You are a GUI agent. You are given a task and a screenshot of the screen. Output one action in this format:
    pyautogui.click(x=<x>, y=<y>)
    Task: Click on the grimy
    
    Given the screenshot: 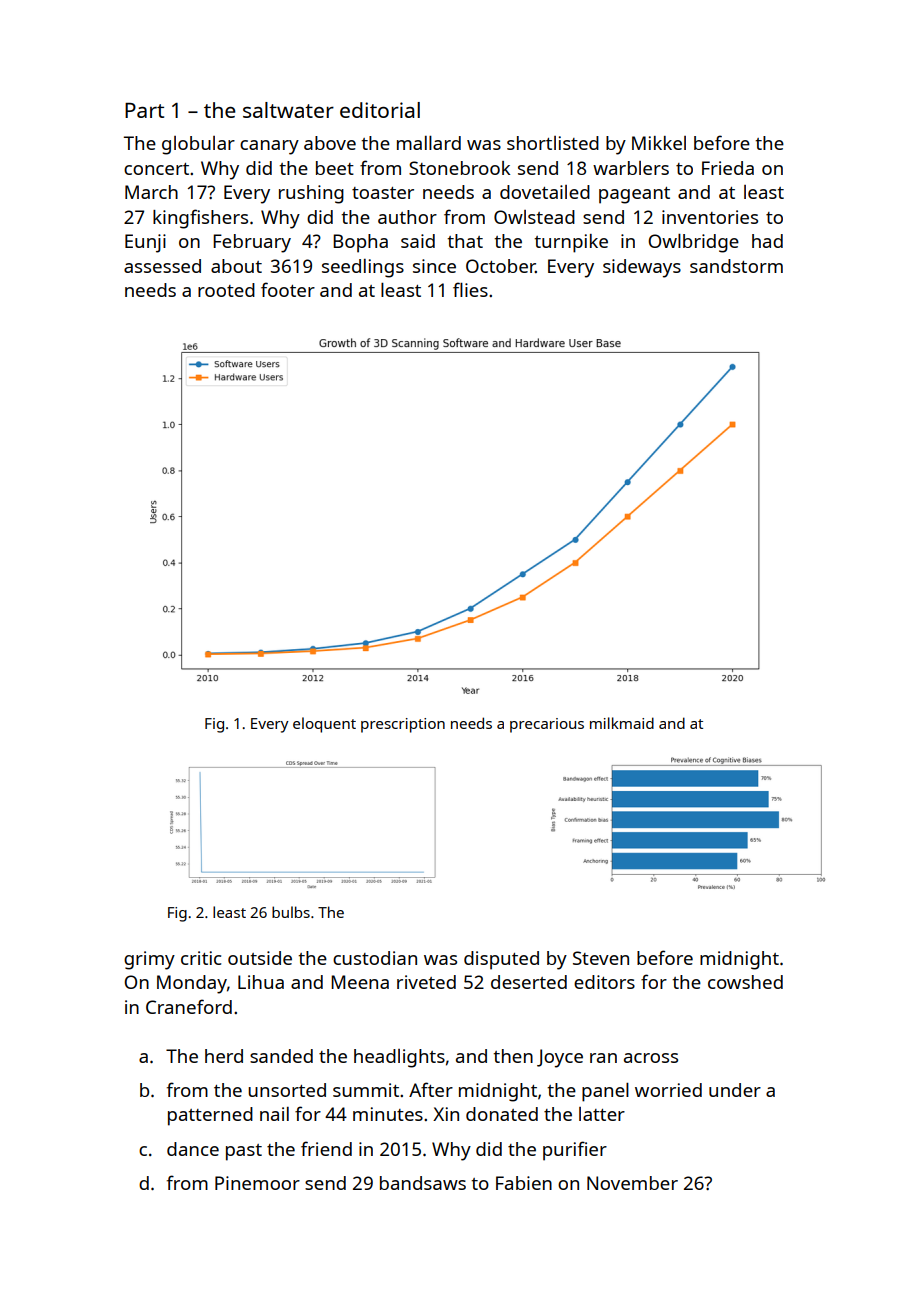 What is the action you would take?
    pyautogui.click(x=149, y=960)
